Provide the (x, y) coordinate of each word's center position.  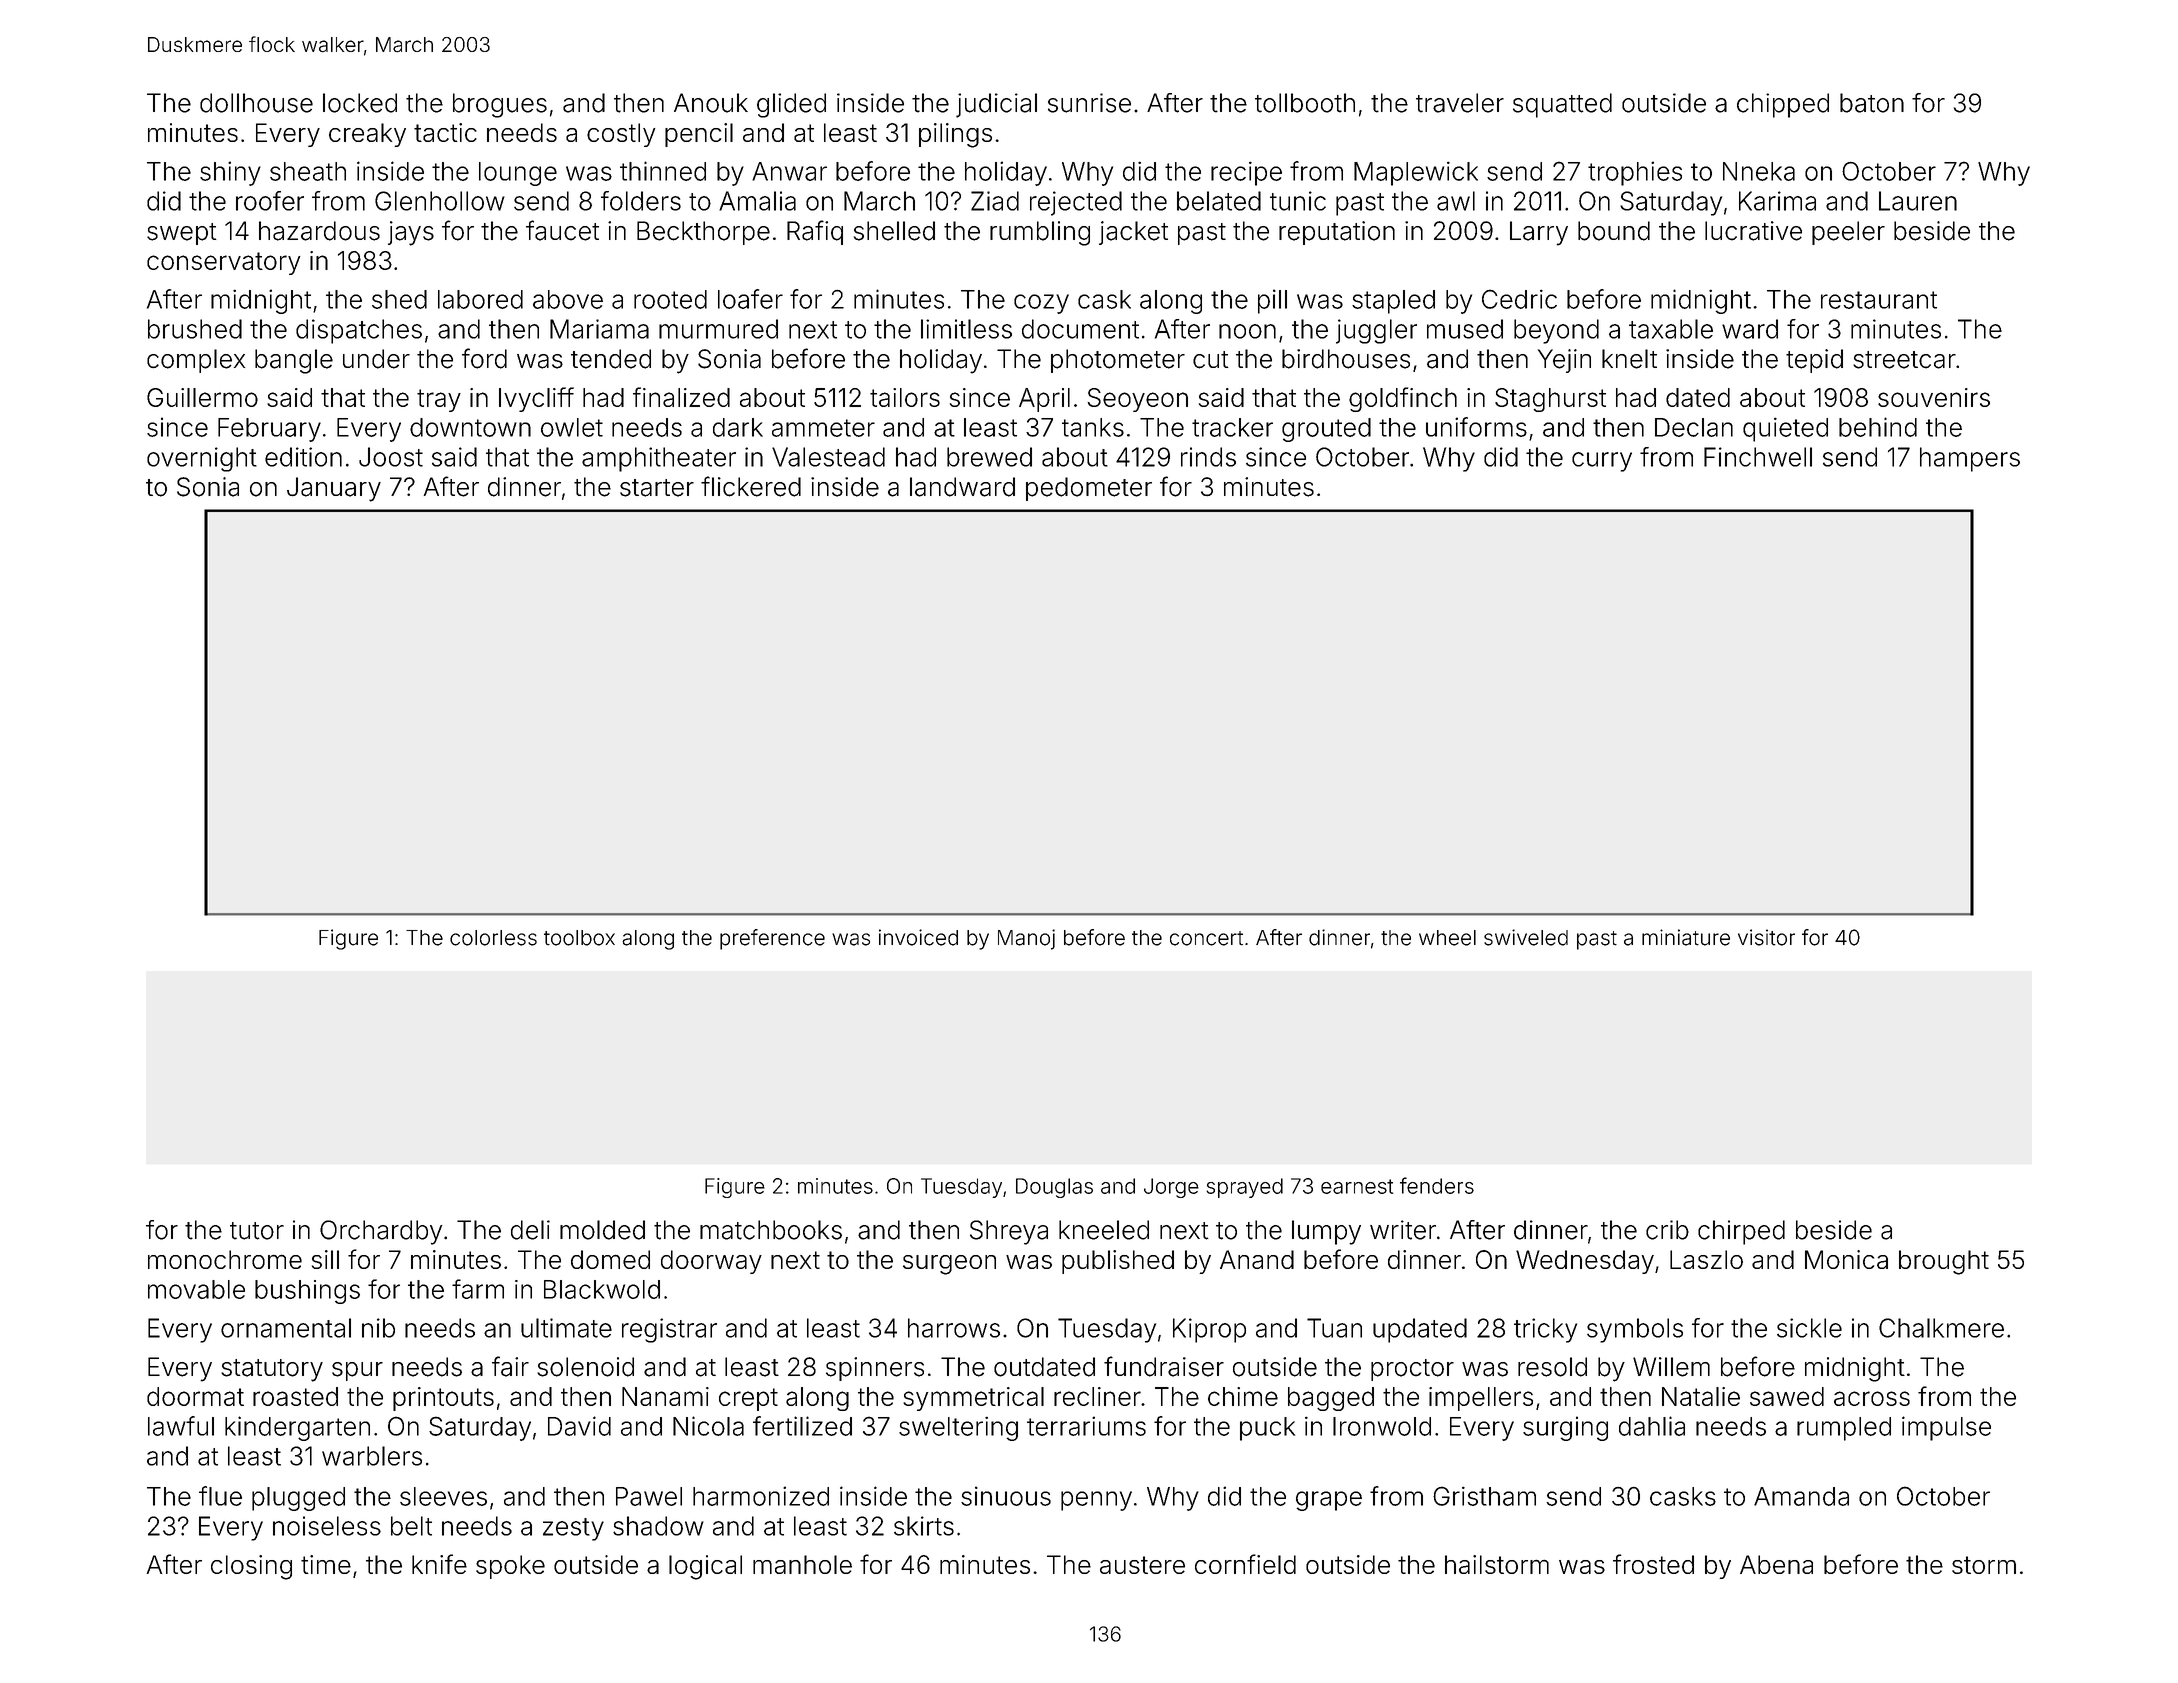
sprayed (1244, 1188)
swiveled (1526, 937)
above (568, 299)
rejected (1076, 203)
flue (220, 1496)
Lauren (1918, 201)
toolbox (579, 938)
